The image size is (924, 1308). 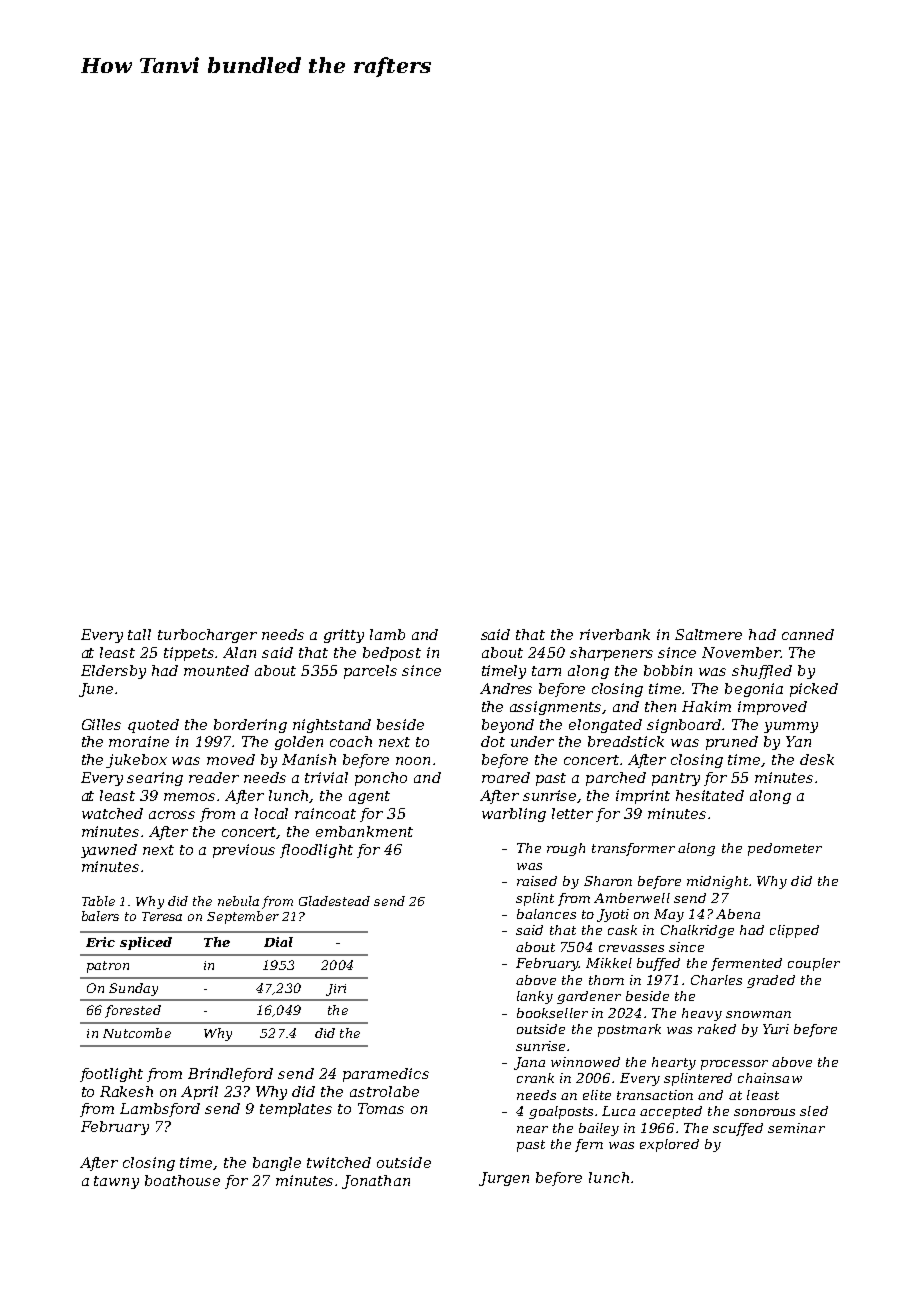 I want to click on Manish, so click(x=309, y=759).
